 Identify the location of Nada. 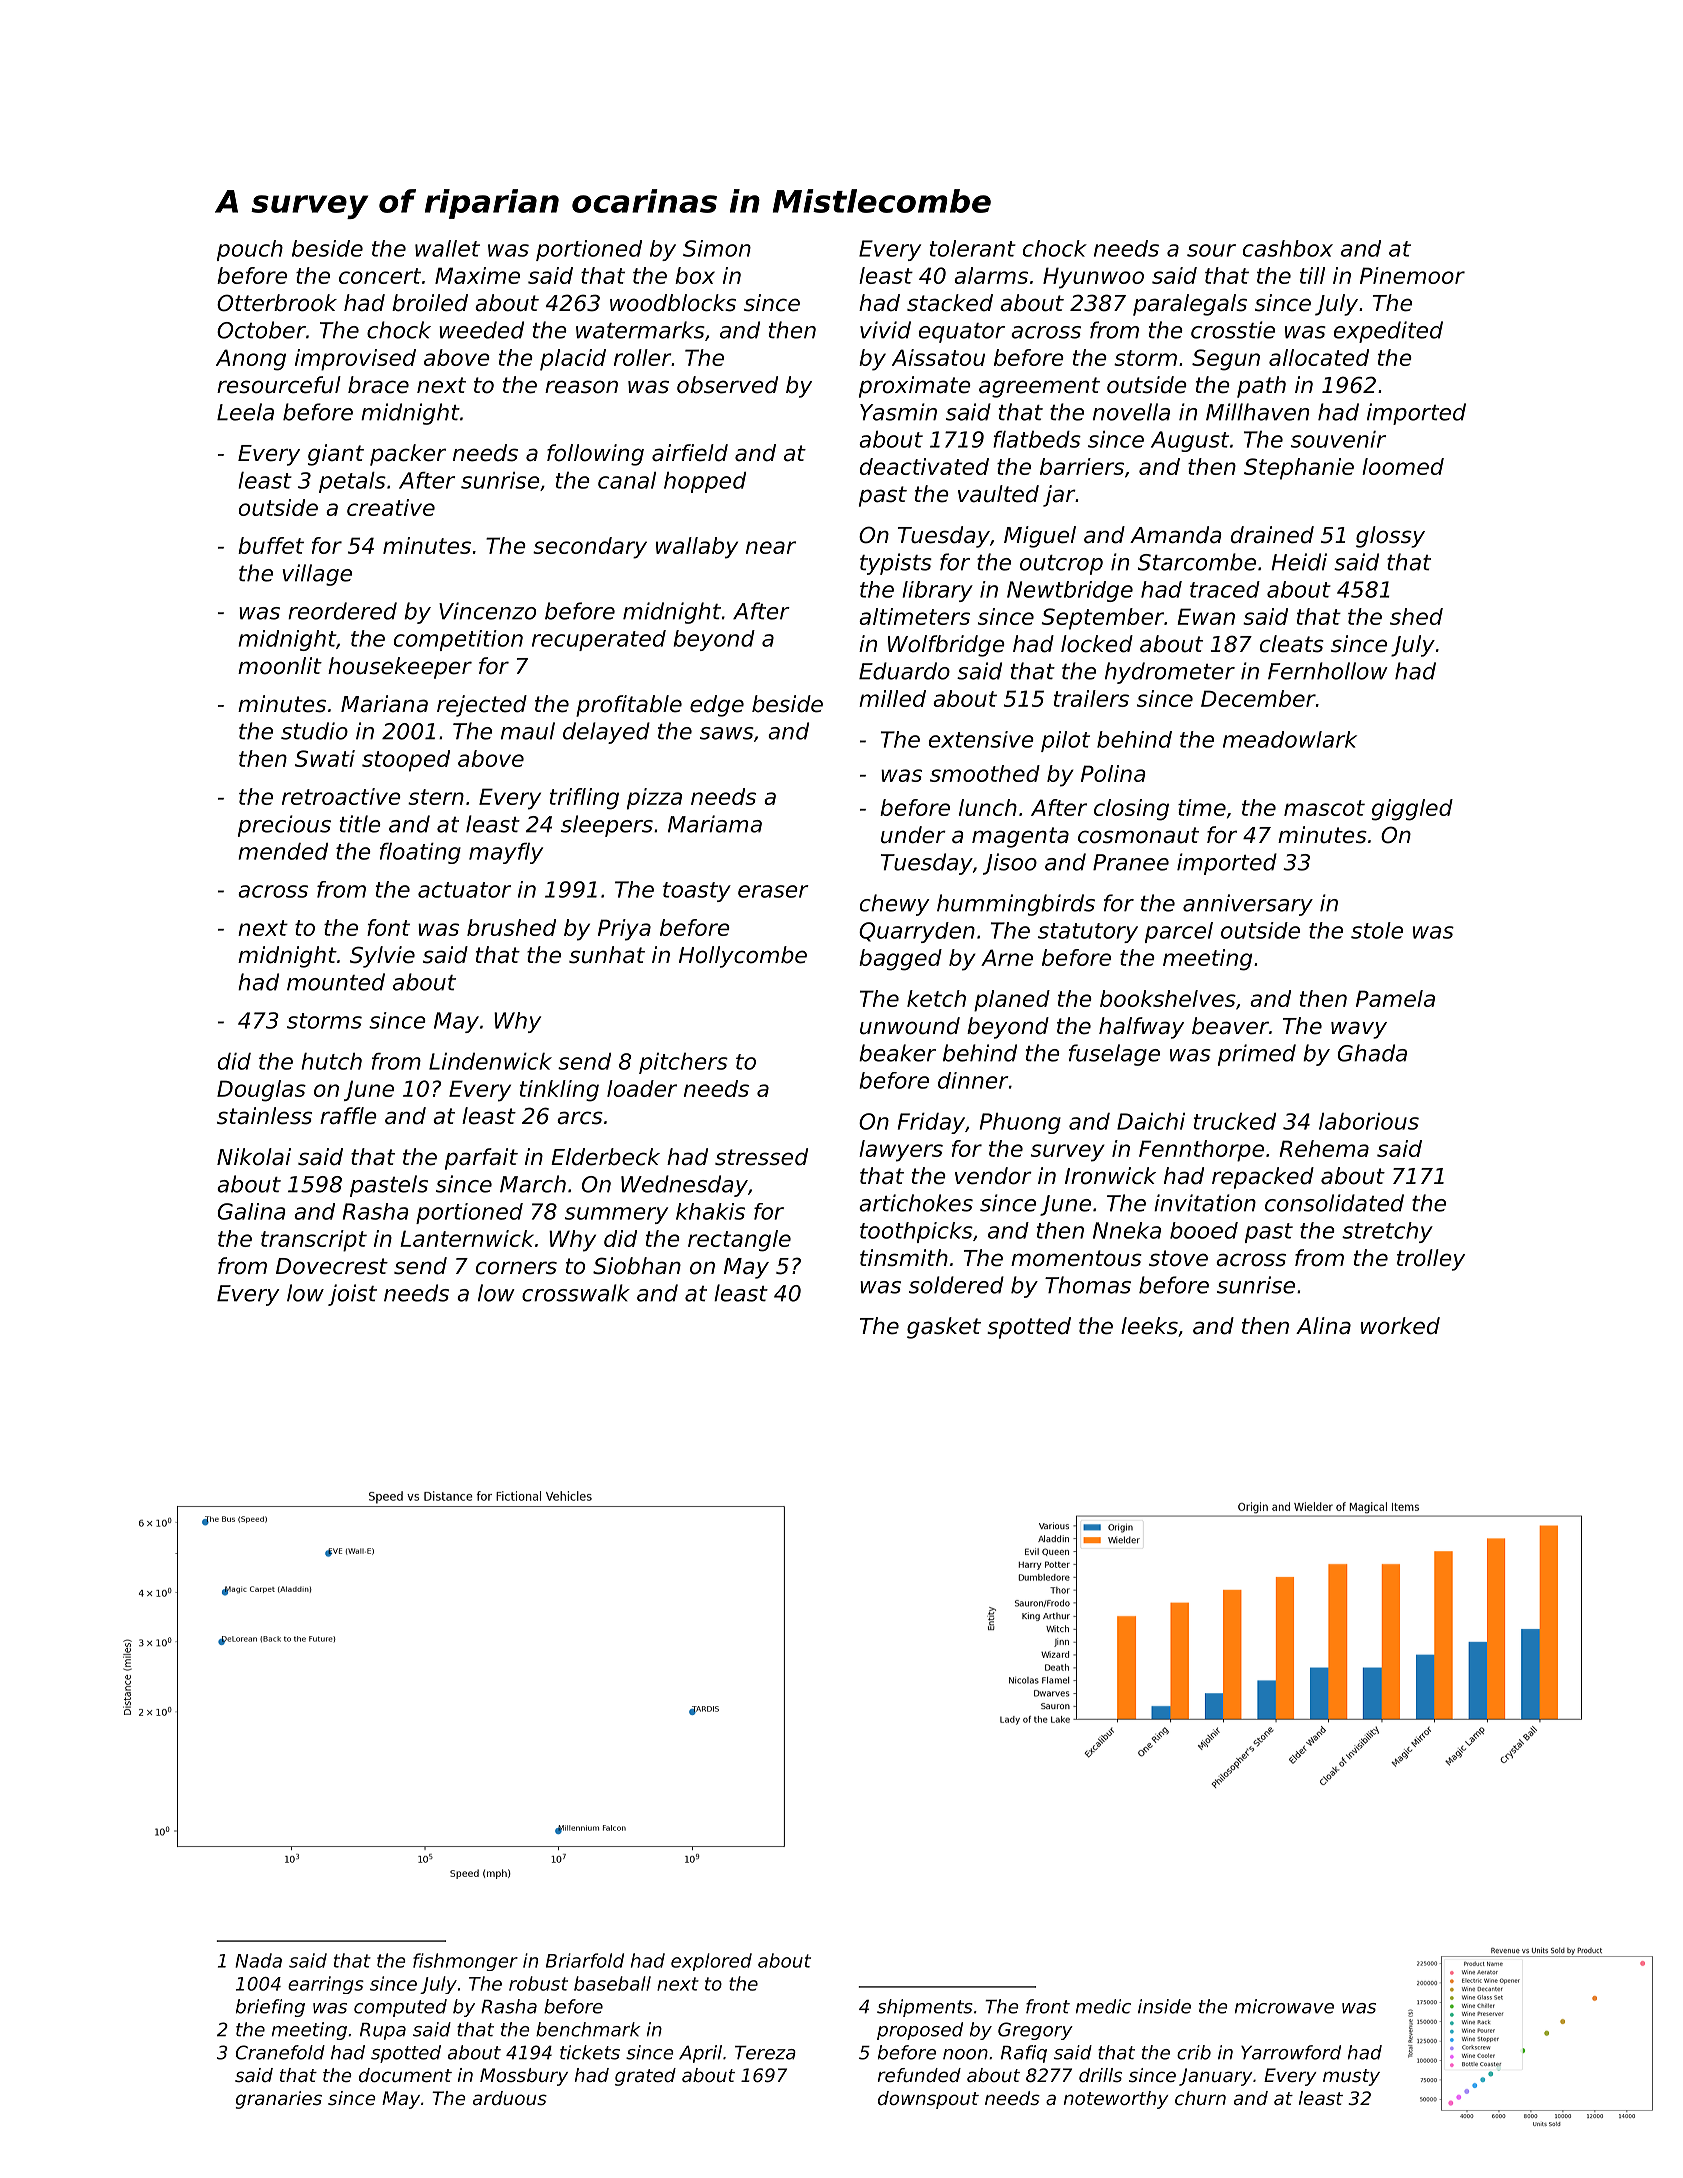
(258, 1960).
